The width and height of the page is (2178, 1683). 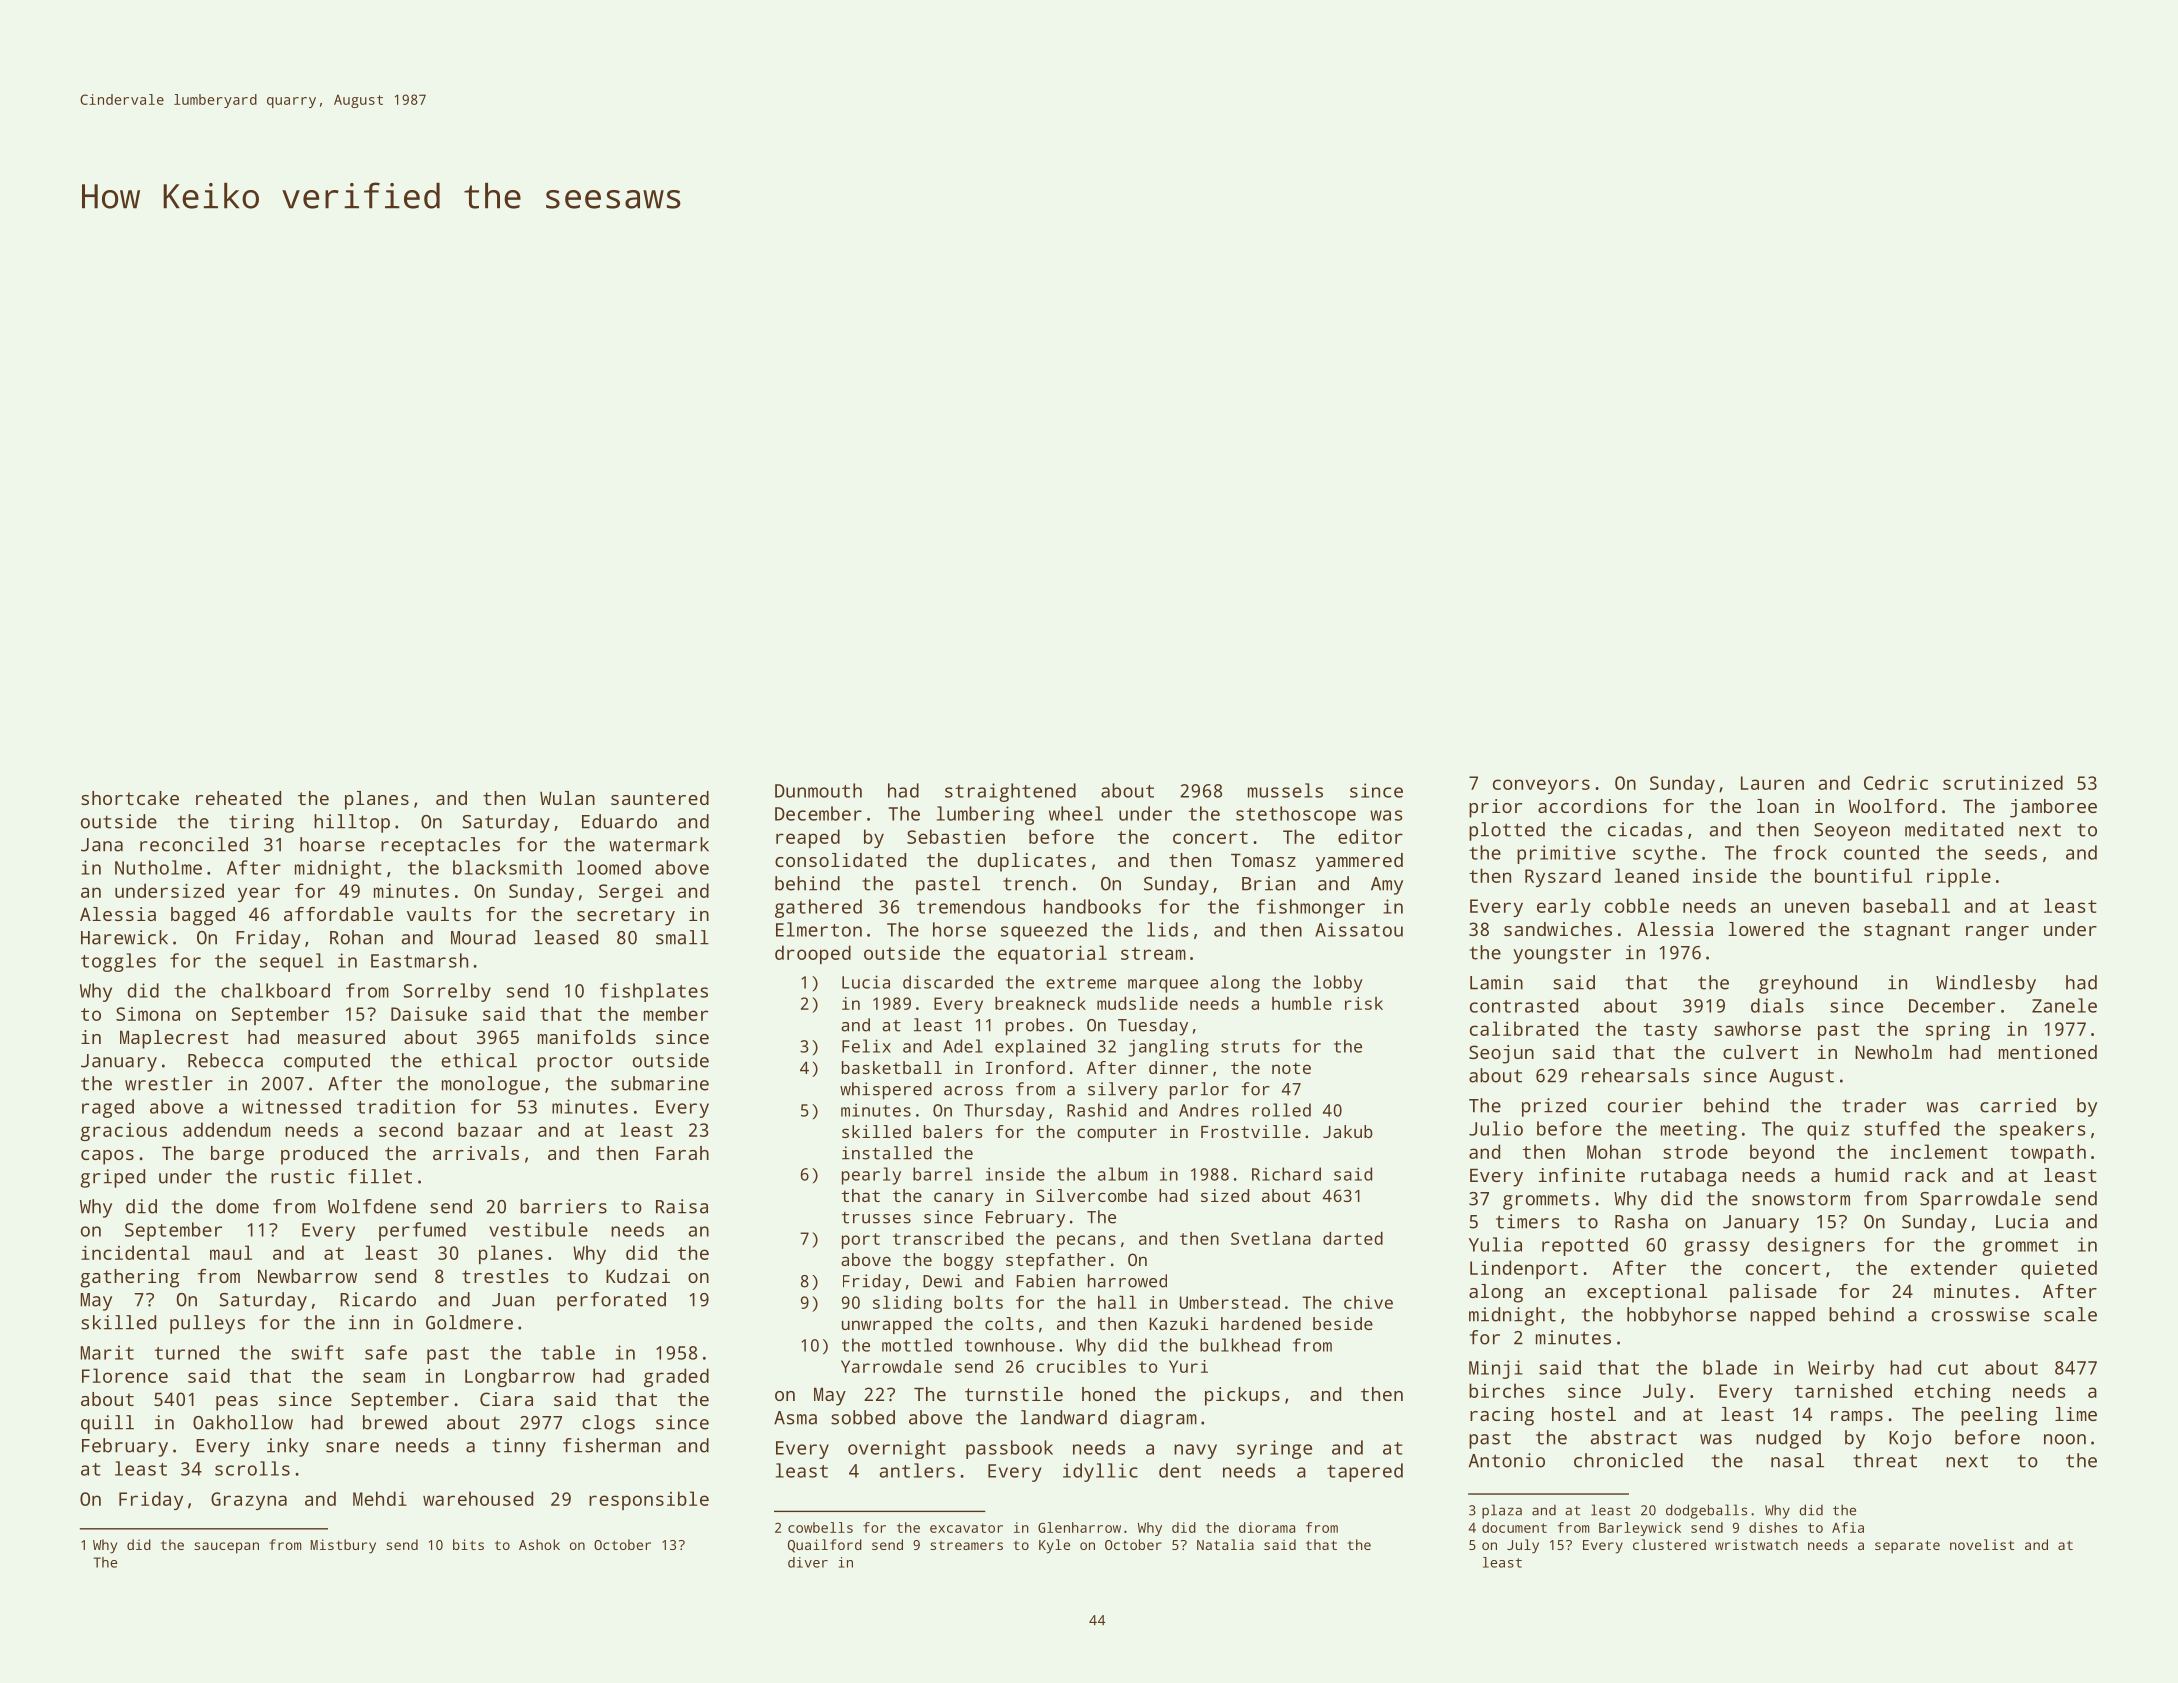 What do you see at coordinates (1953, 1368) in the page?
I see `cut` at bounding box center [1953, 1368].
